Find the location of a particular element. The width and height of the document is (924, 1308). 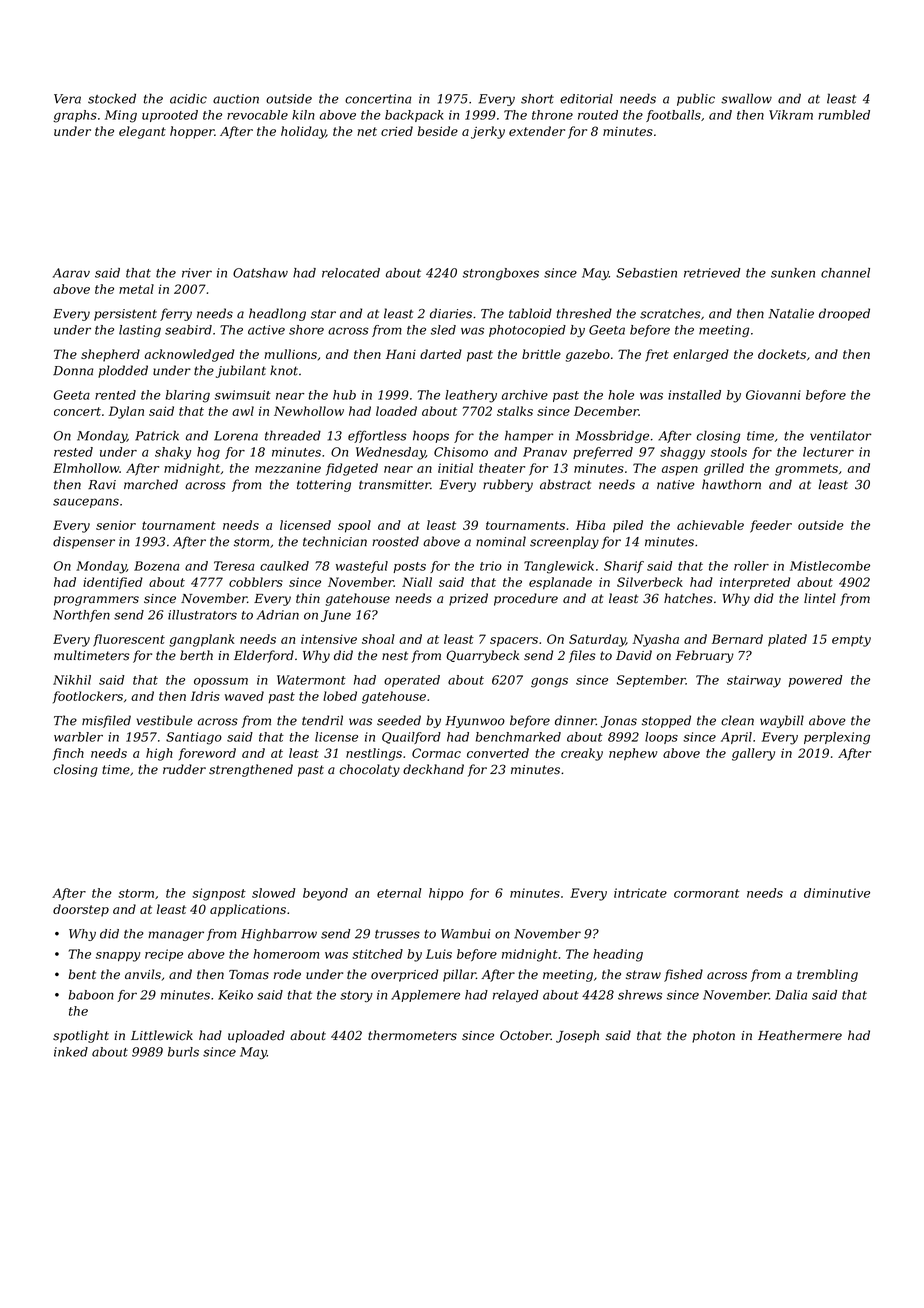

rubbery is located at coordinates (508, 485).
